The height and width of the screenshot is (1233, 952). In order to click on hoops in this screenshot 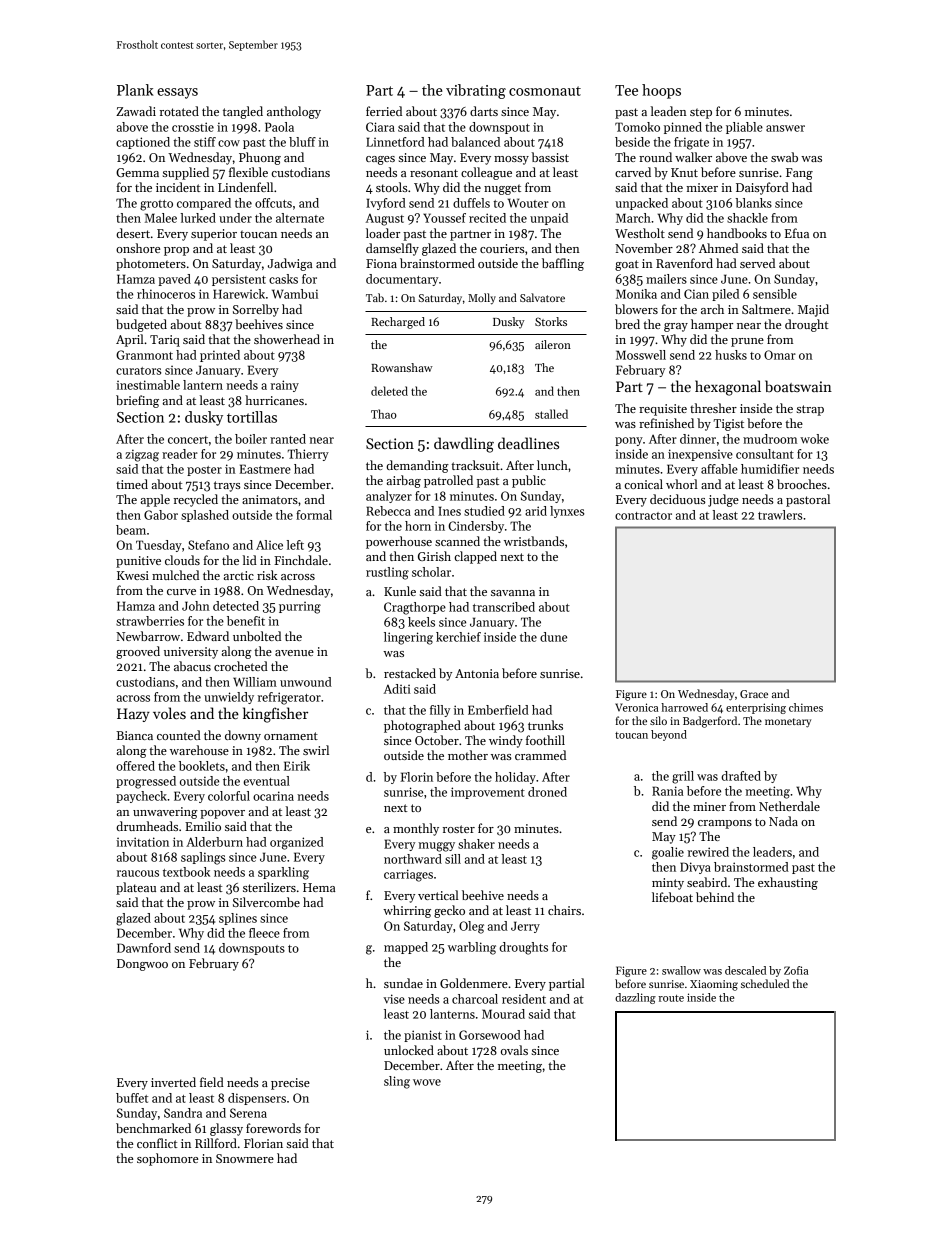, I will do `click(661, 91)`.
